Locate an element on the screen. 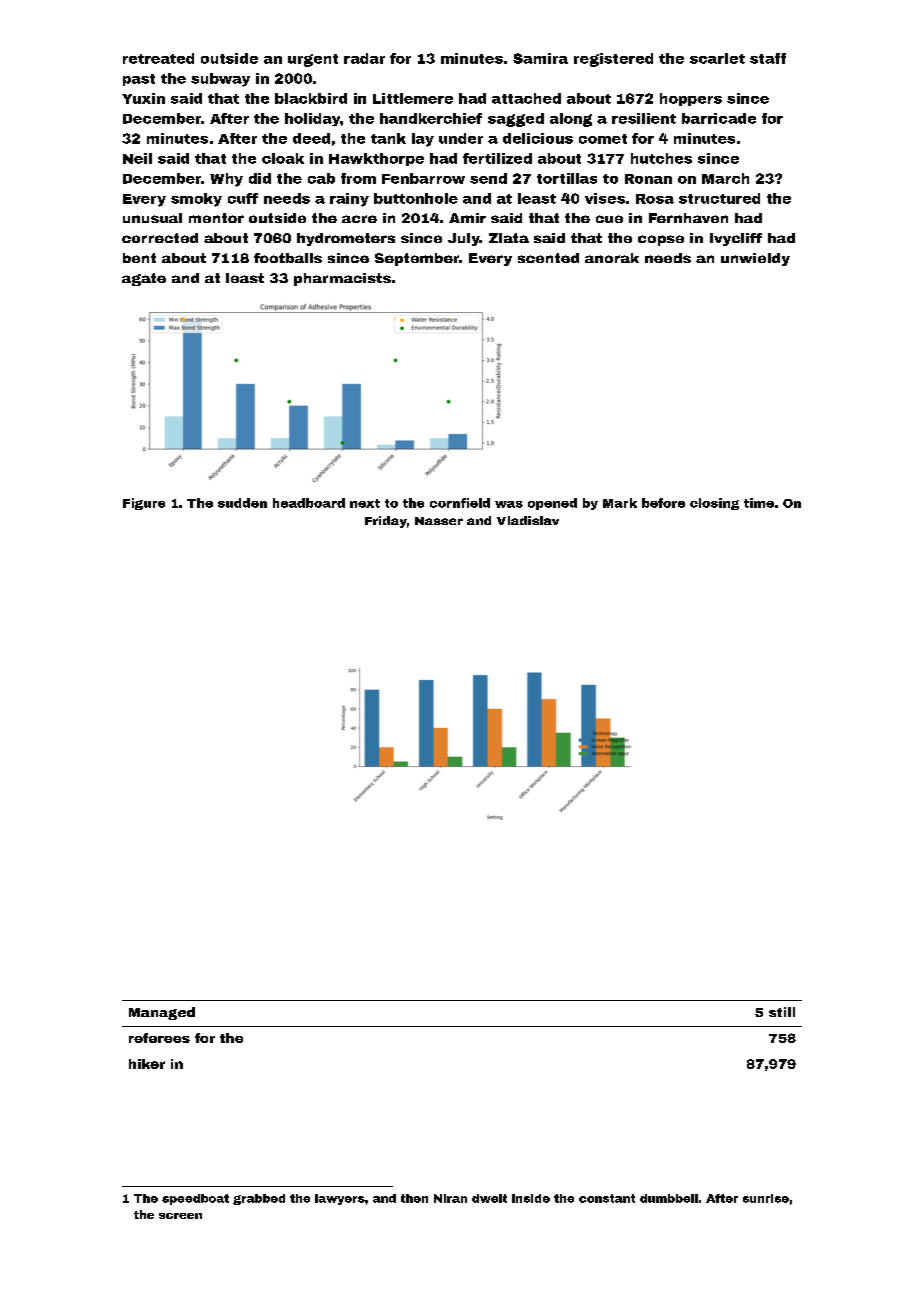 This screenshot has width=924, height=1308. anorak is located at coordinates (612, 258).
